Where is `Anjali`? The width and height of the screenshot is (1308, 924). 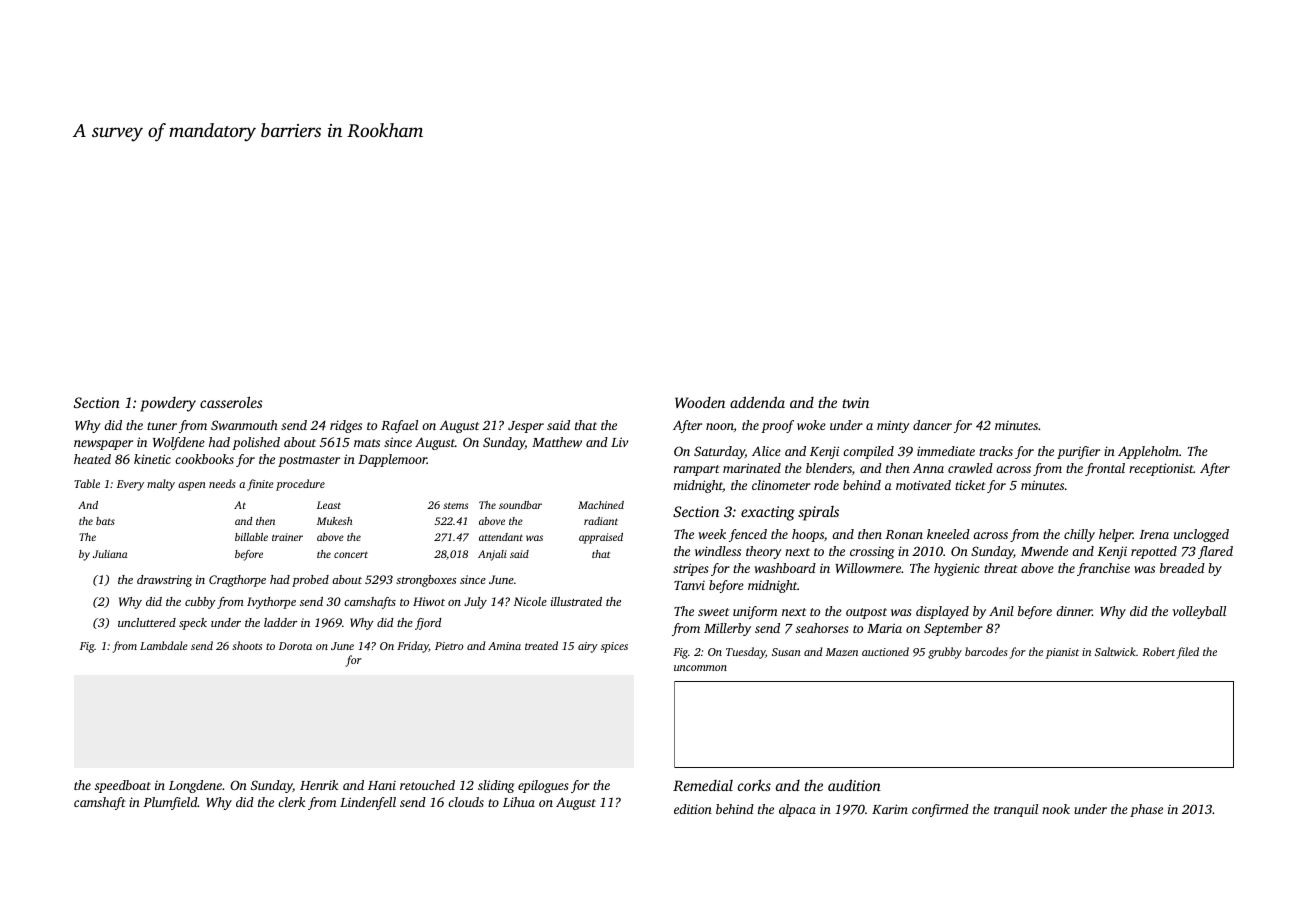 Anjali is located at coordinates (492, 555).
